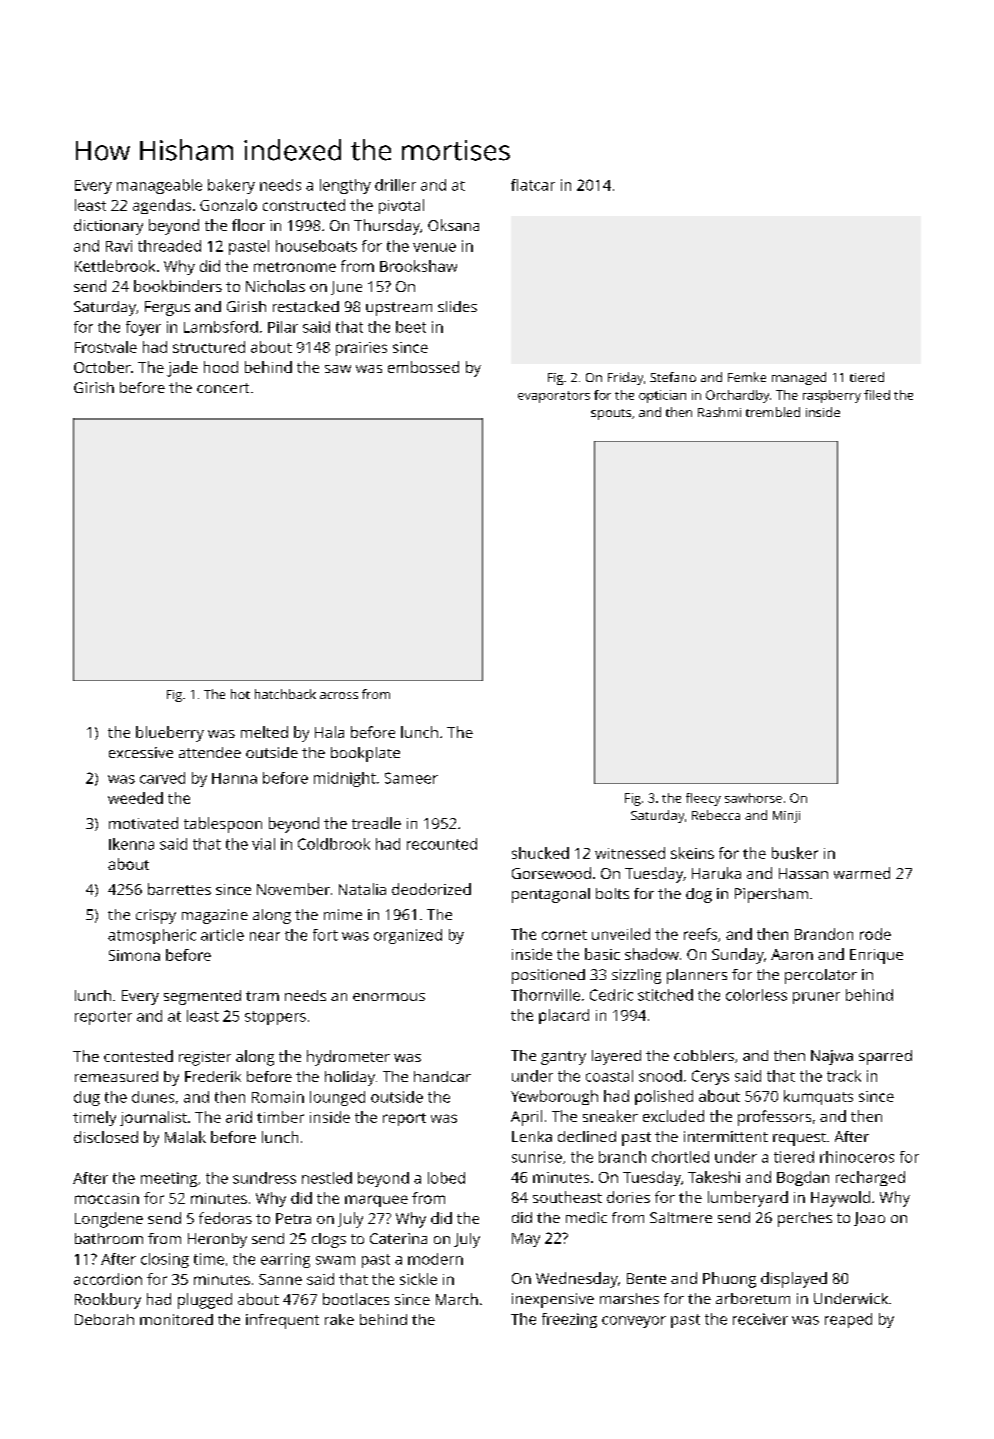 The image size is (994, 1439). What do you see at coordinates (453, 225) in the document?
I see `Oksana` at bounding box center [453, 225].
